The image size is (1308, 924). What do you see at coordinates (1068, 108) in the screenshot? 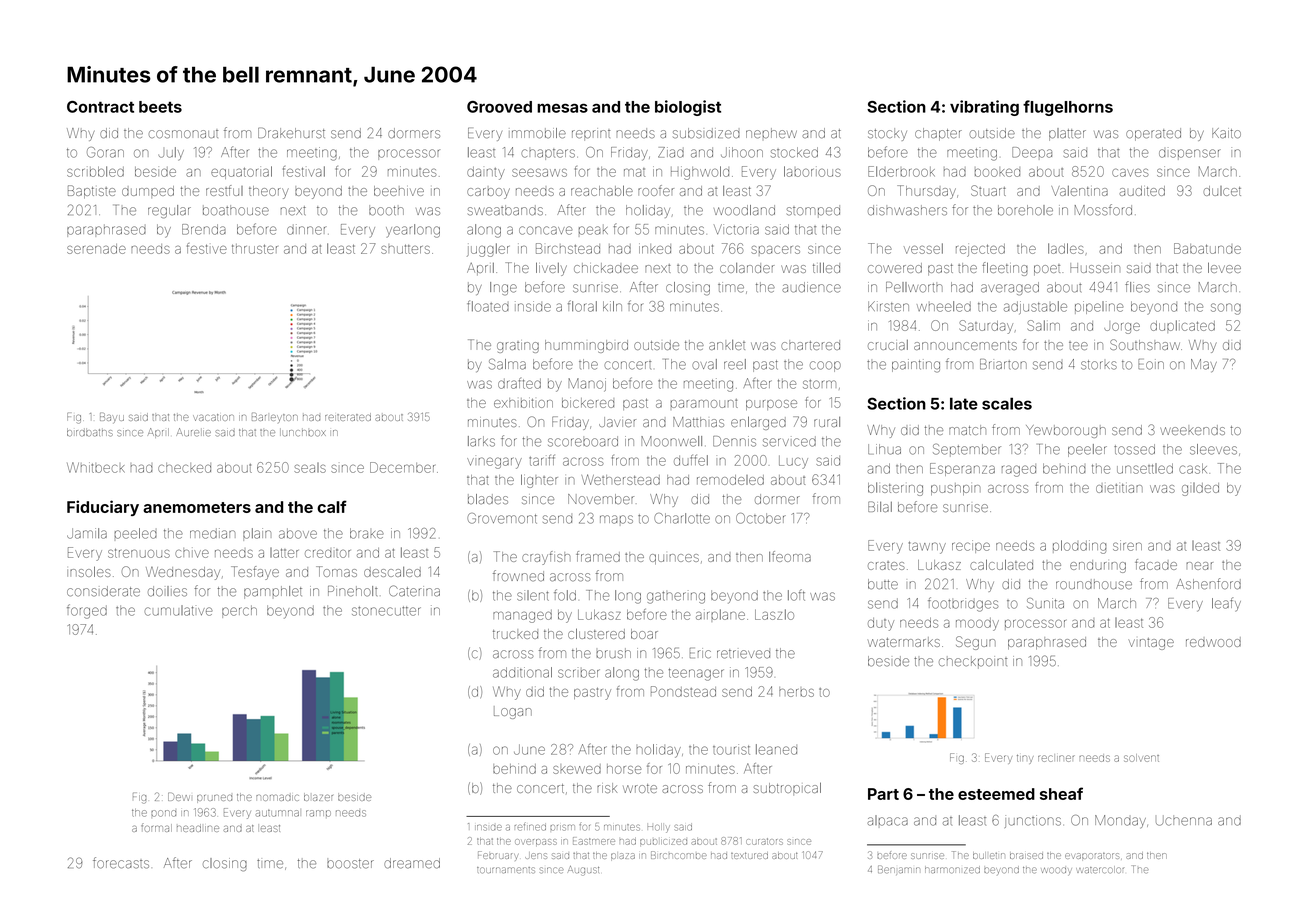
I see `flugelhorns` at bounding box center [1068, 108].
